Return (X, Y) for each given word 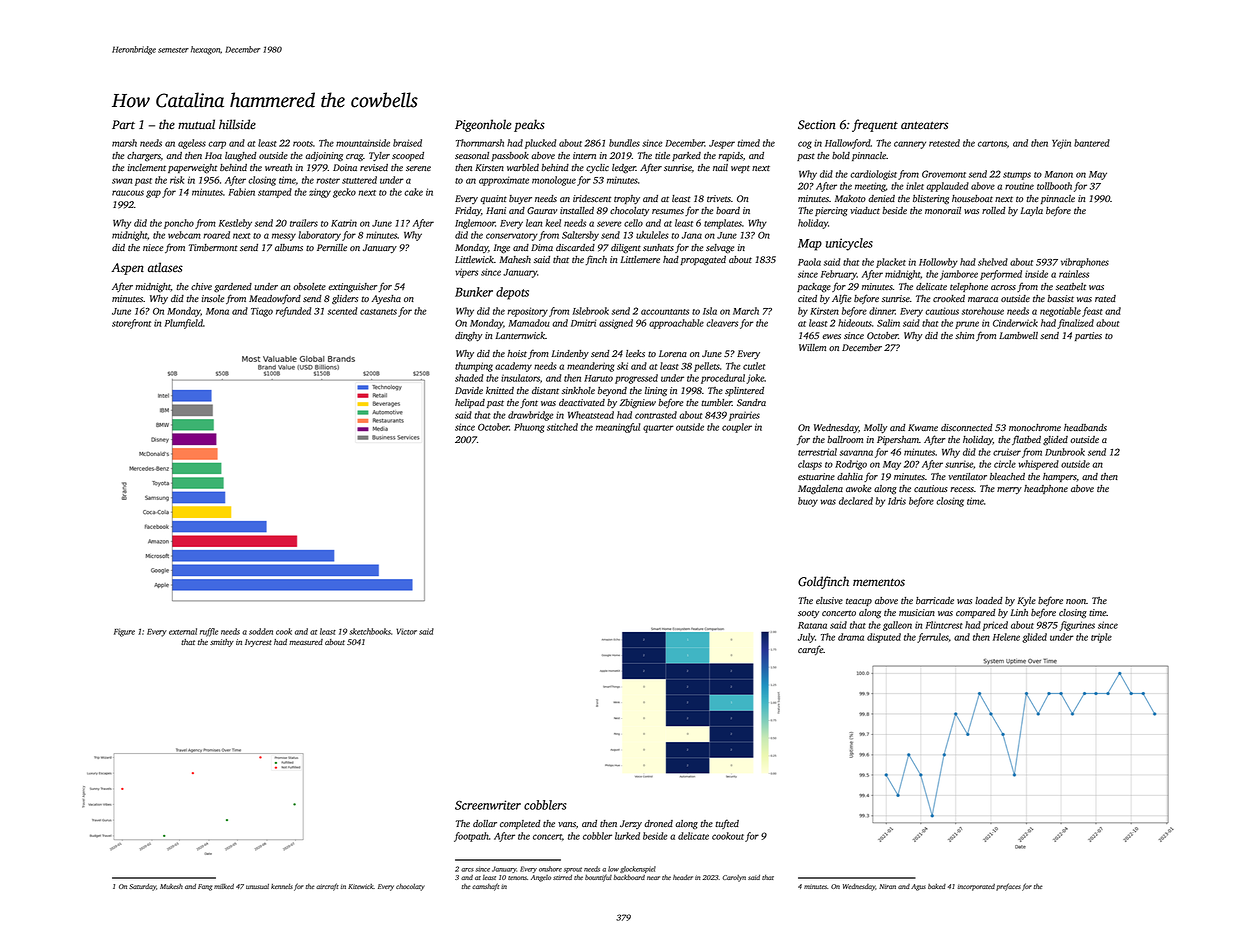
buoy (808, 502)
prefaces (1008, 887)
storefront (131, 324)
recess (962, 489)
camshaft (485, 887)
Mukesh (171, 886)
